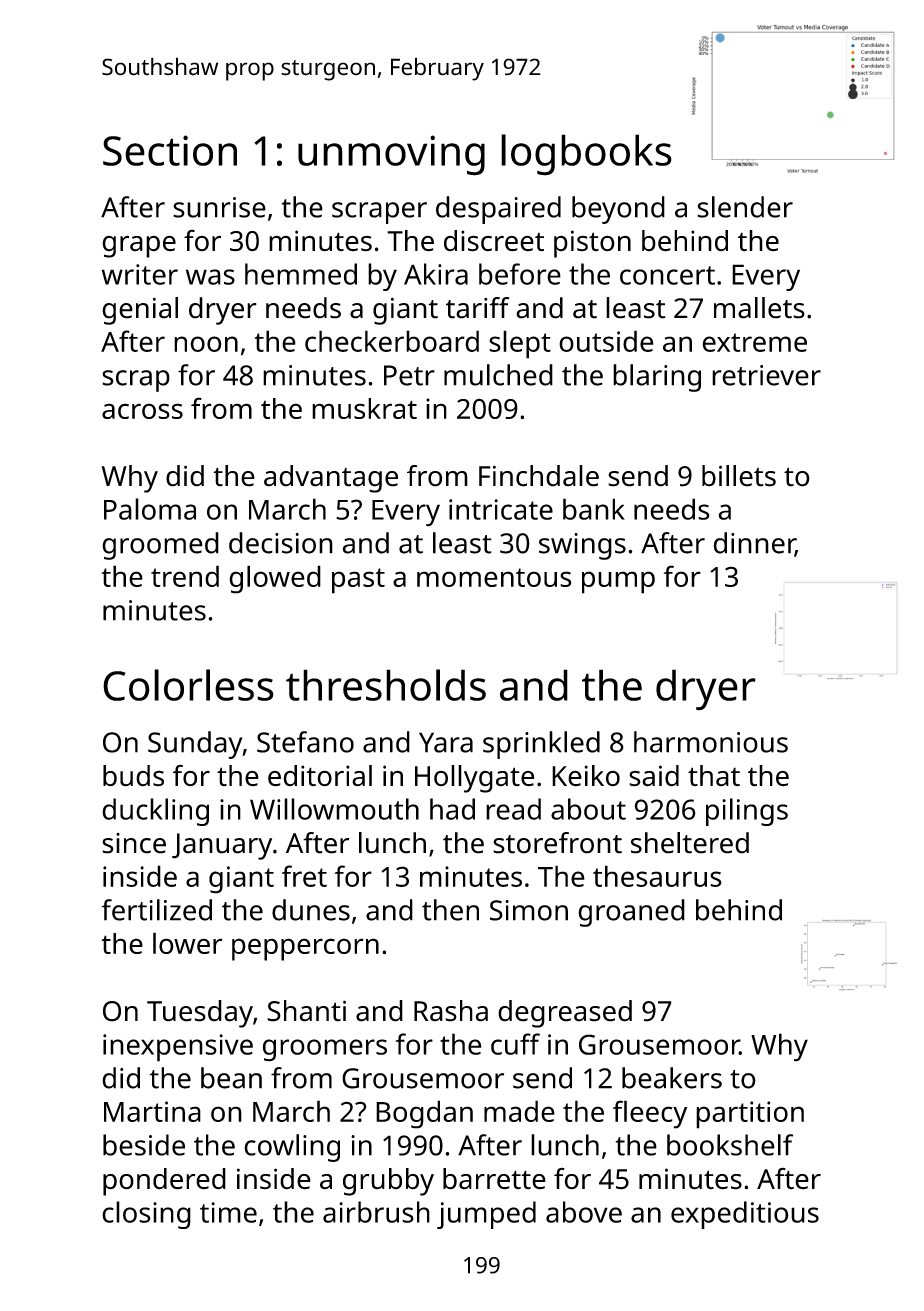  What do you see at coordinates (231, 1078) in the image?
I see `bean` at bounding box center [231, 1078].
